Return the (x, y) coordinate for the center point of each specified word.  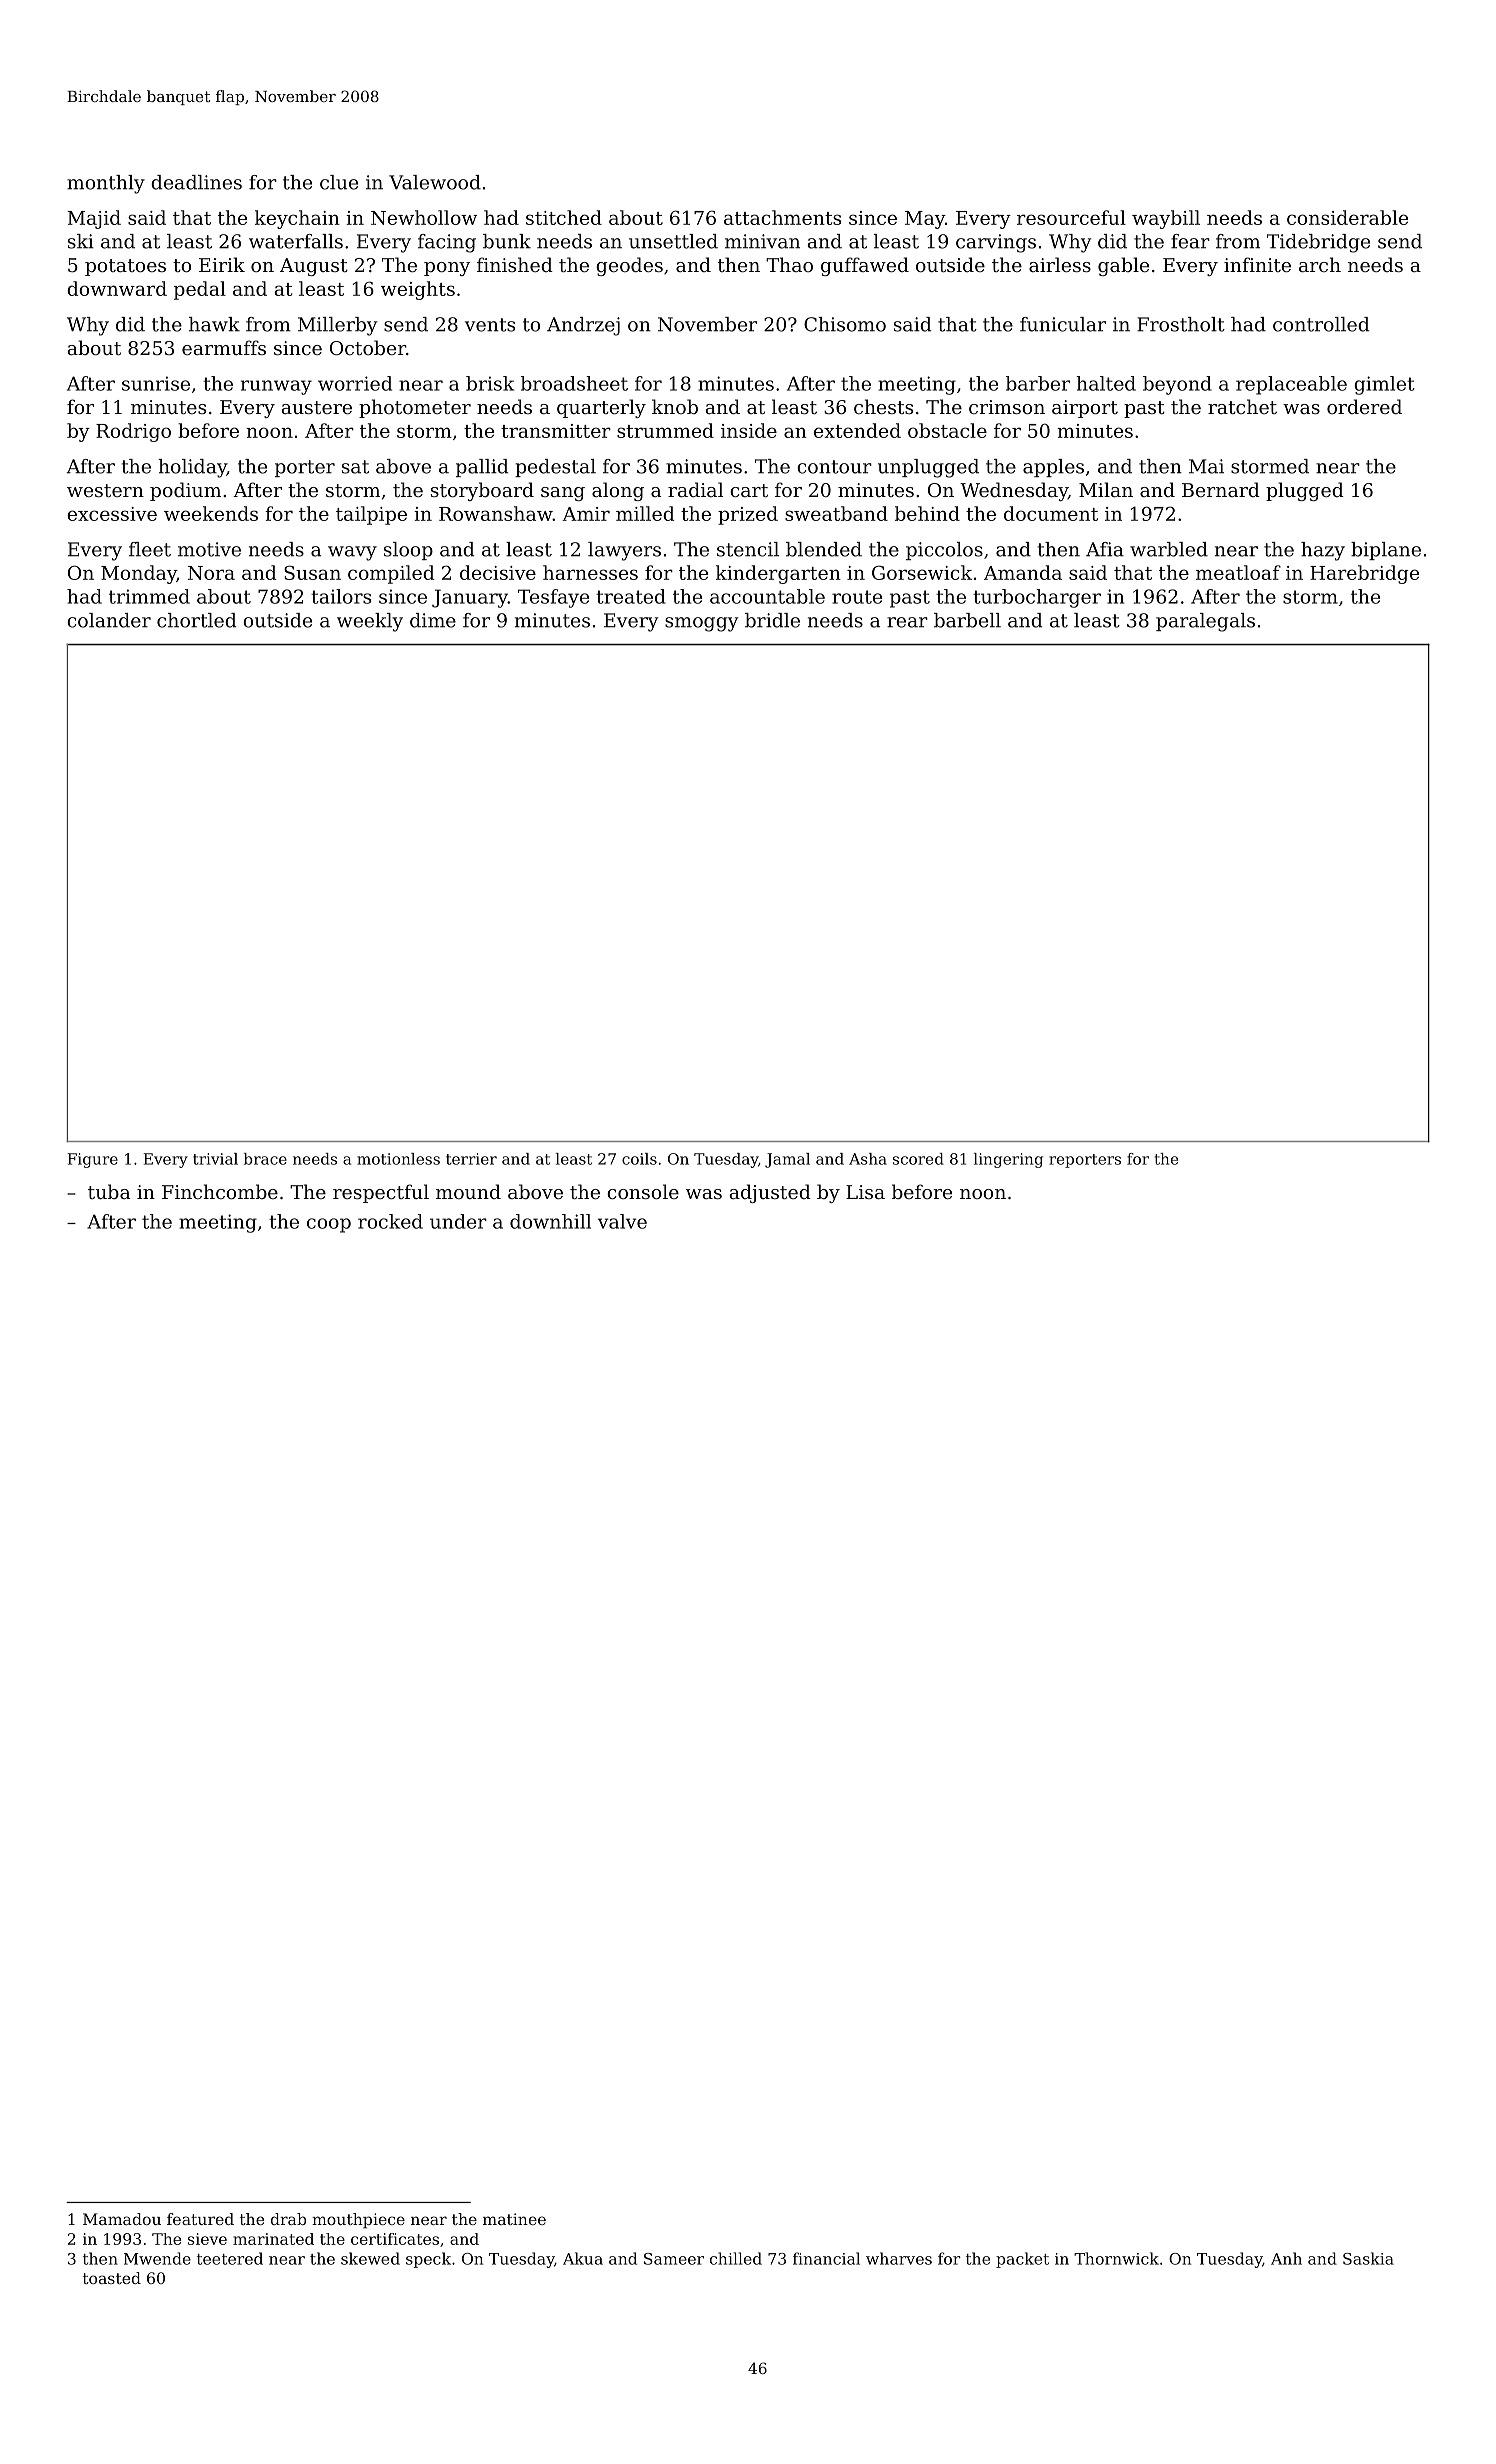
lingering (1008, 1160)
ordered (1364, 406)
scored (918, 1159)
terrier (471, 1159)
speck (428, 2260)
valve (622, 1221)
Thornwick (1116, 2258)
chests (883, 406)
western (105, 490)
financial (826, 2258)
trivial (215, 1159)
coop (329, 1225)
